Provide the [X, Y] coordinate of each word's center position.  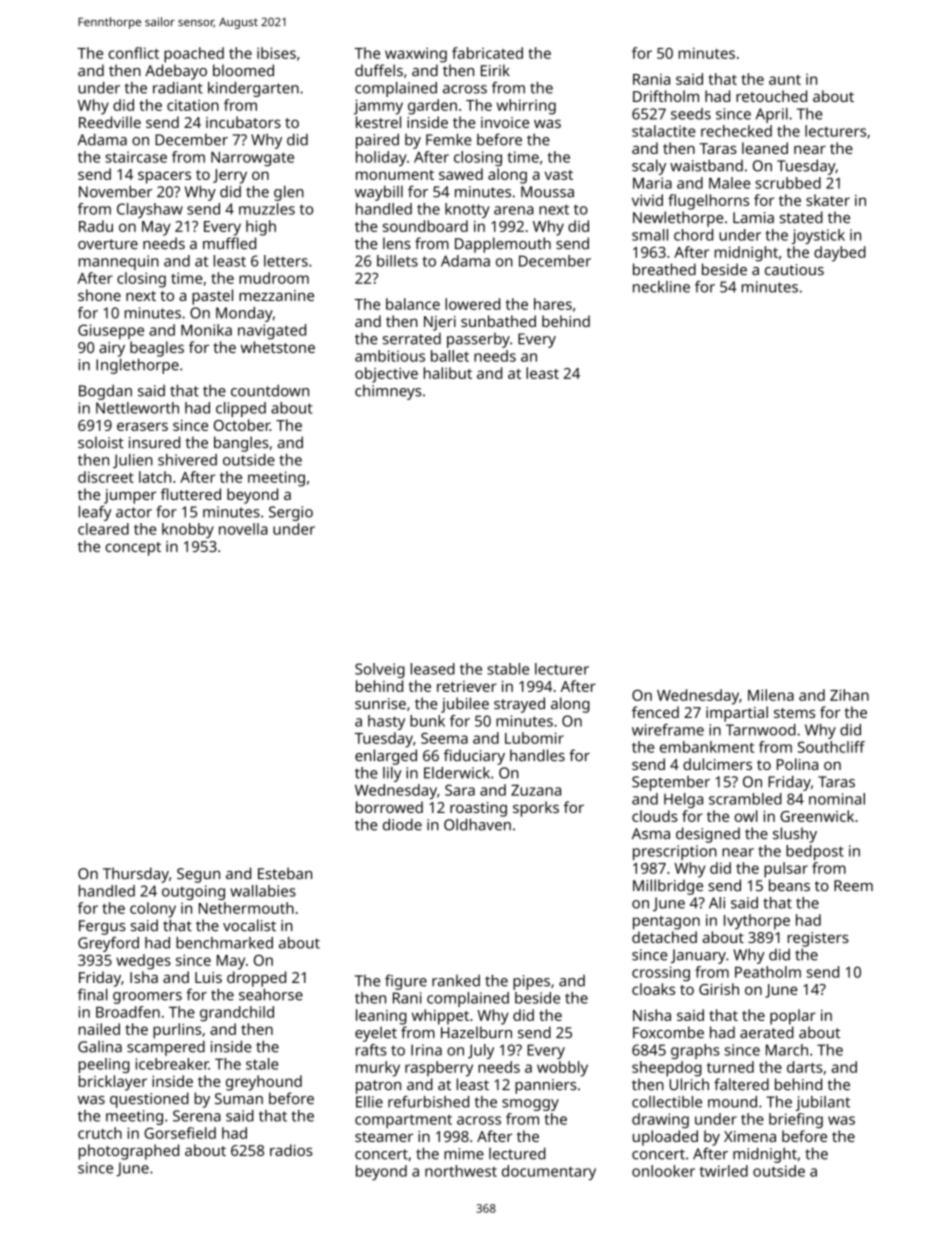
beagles [157, 349]
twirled [724, 1171]
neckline [661, 287]
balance [413, 304]
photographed [129, 1152]
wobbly [562, 1069]
